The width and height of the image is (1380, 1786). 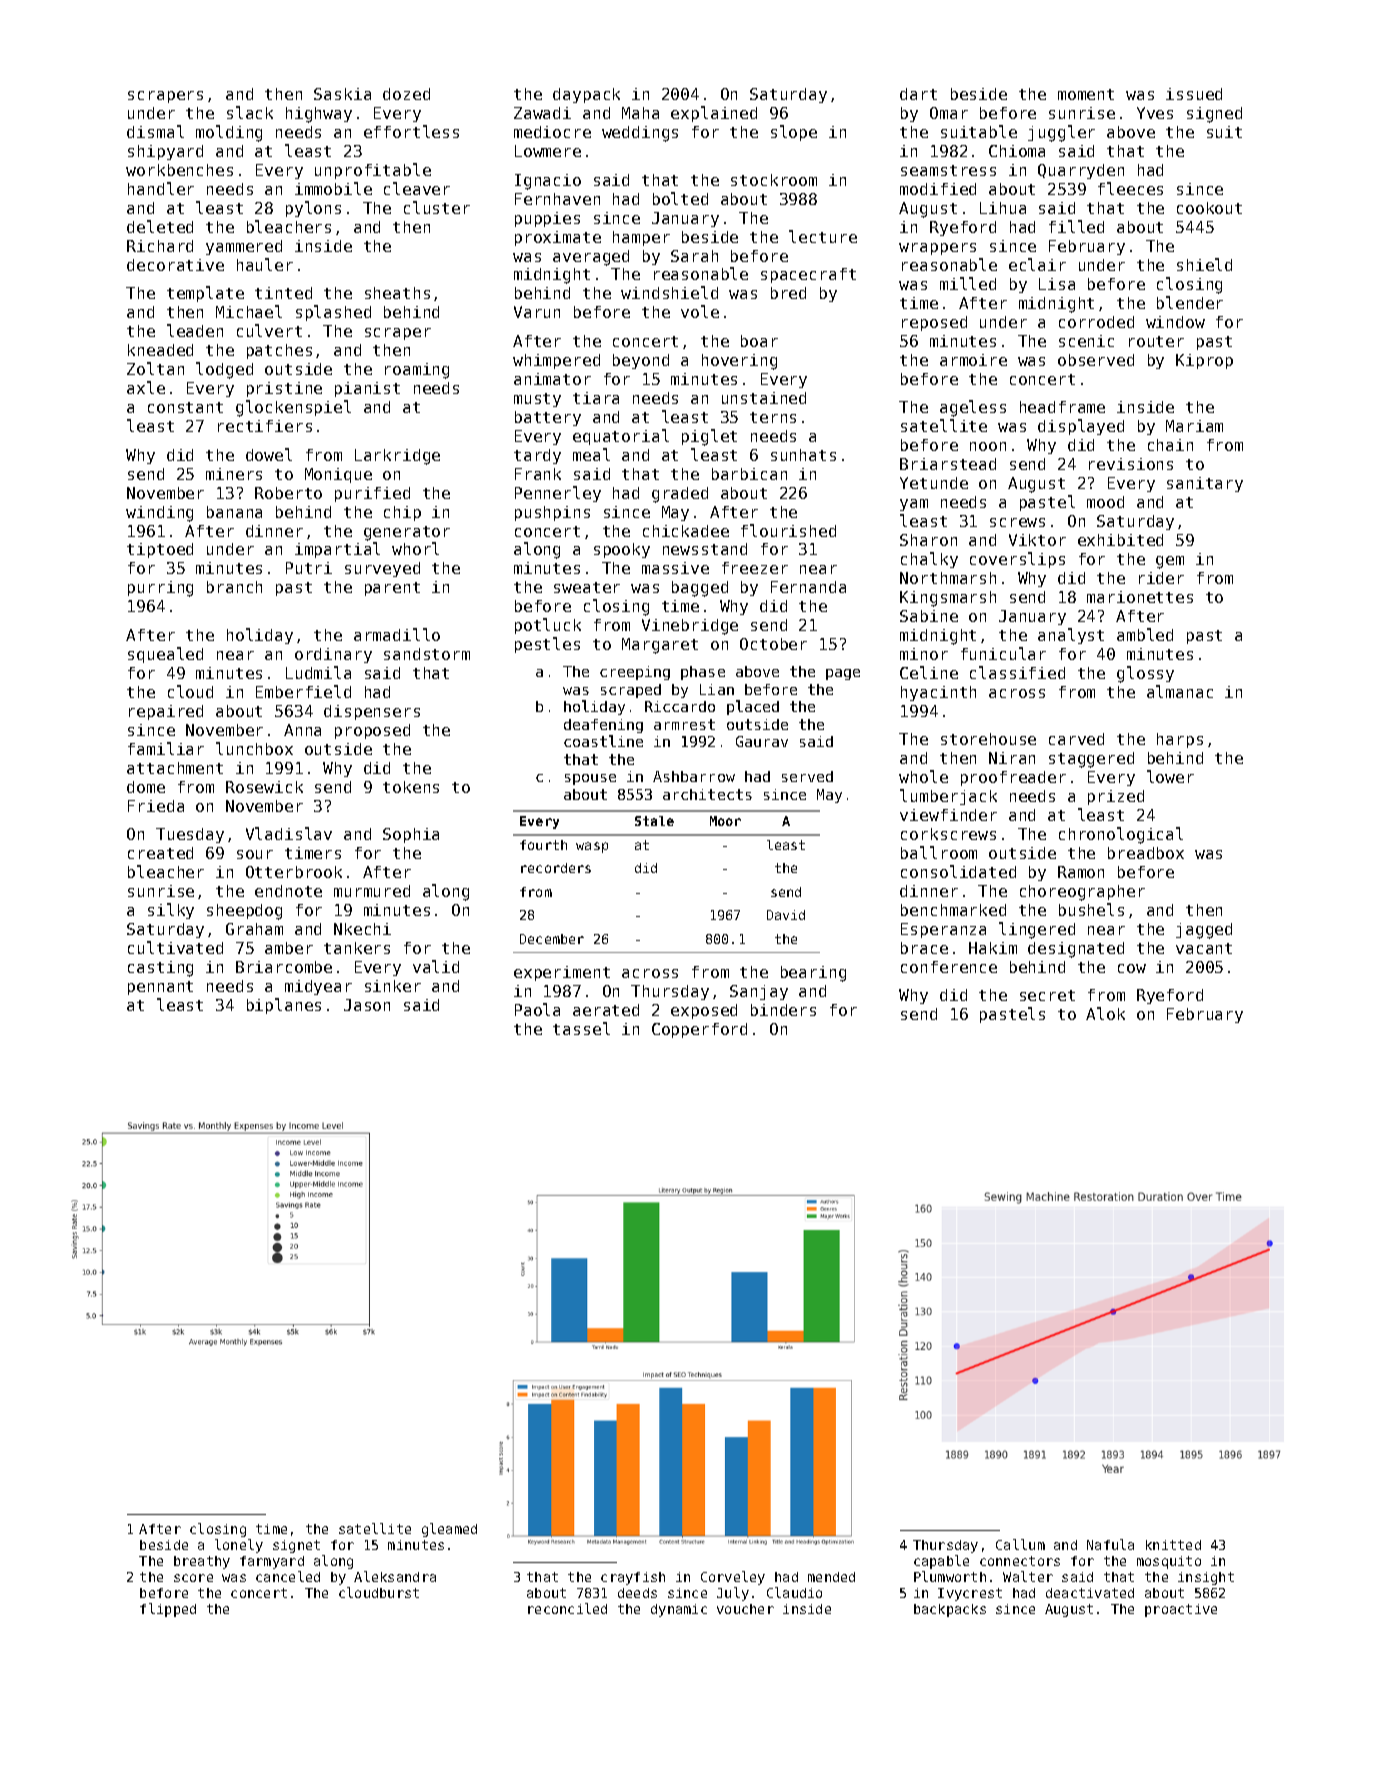 What do you see at coordinates (284, 1006) in the image?
I see `biplanes` at bounding box center [284, 1006].
